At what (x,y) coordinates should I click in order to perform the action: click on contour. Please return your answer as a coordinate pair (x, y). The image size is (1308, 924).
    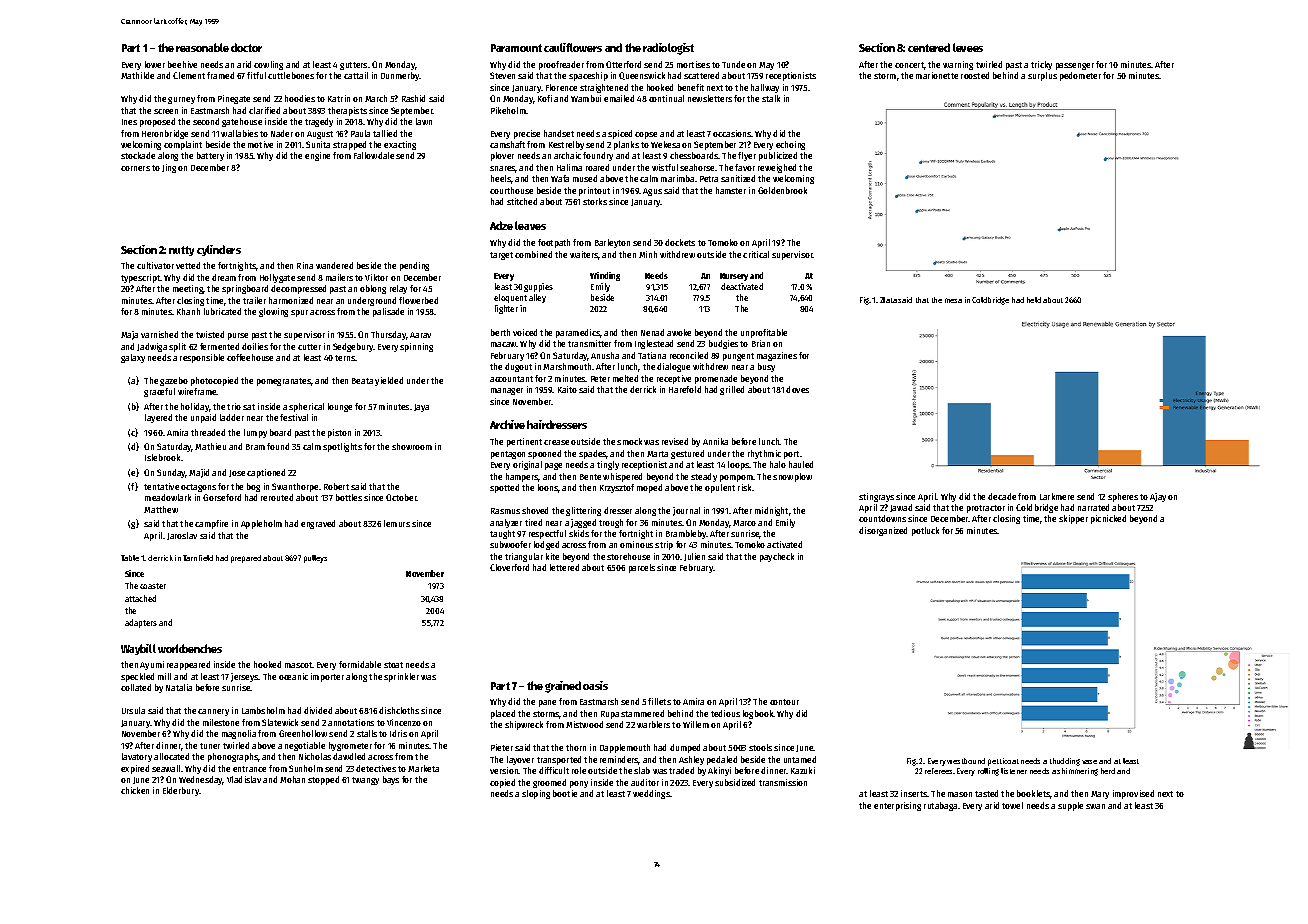
    Looking at the image, I should click on (784, 702).
